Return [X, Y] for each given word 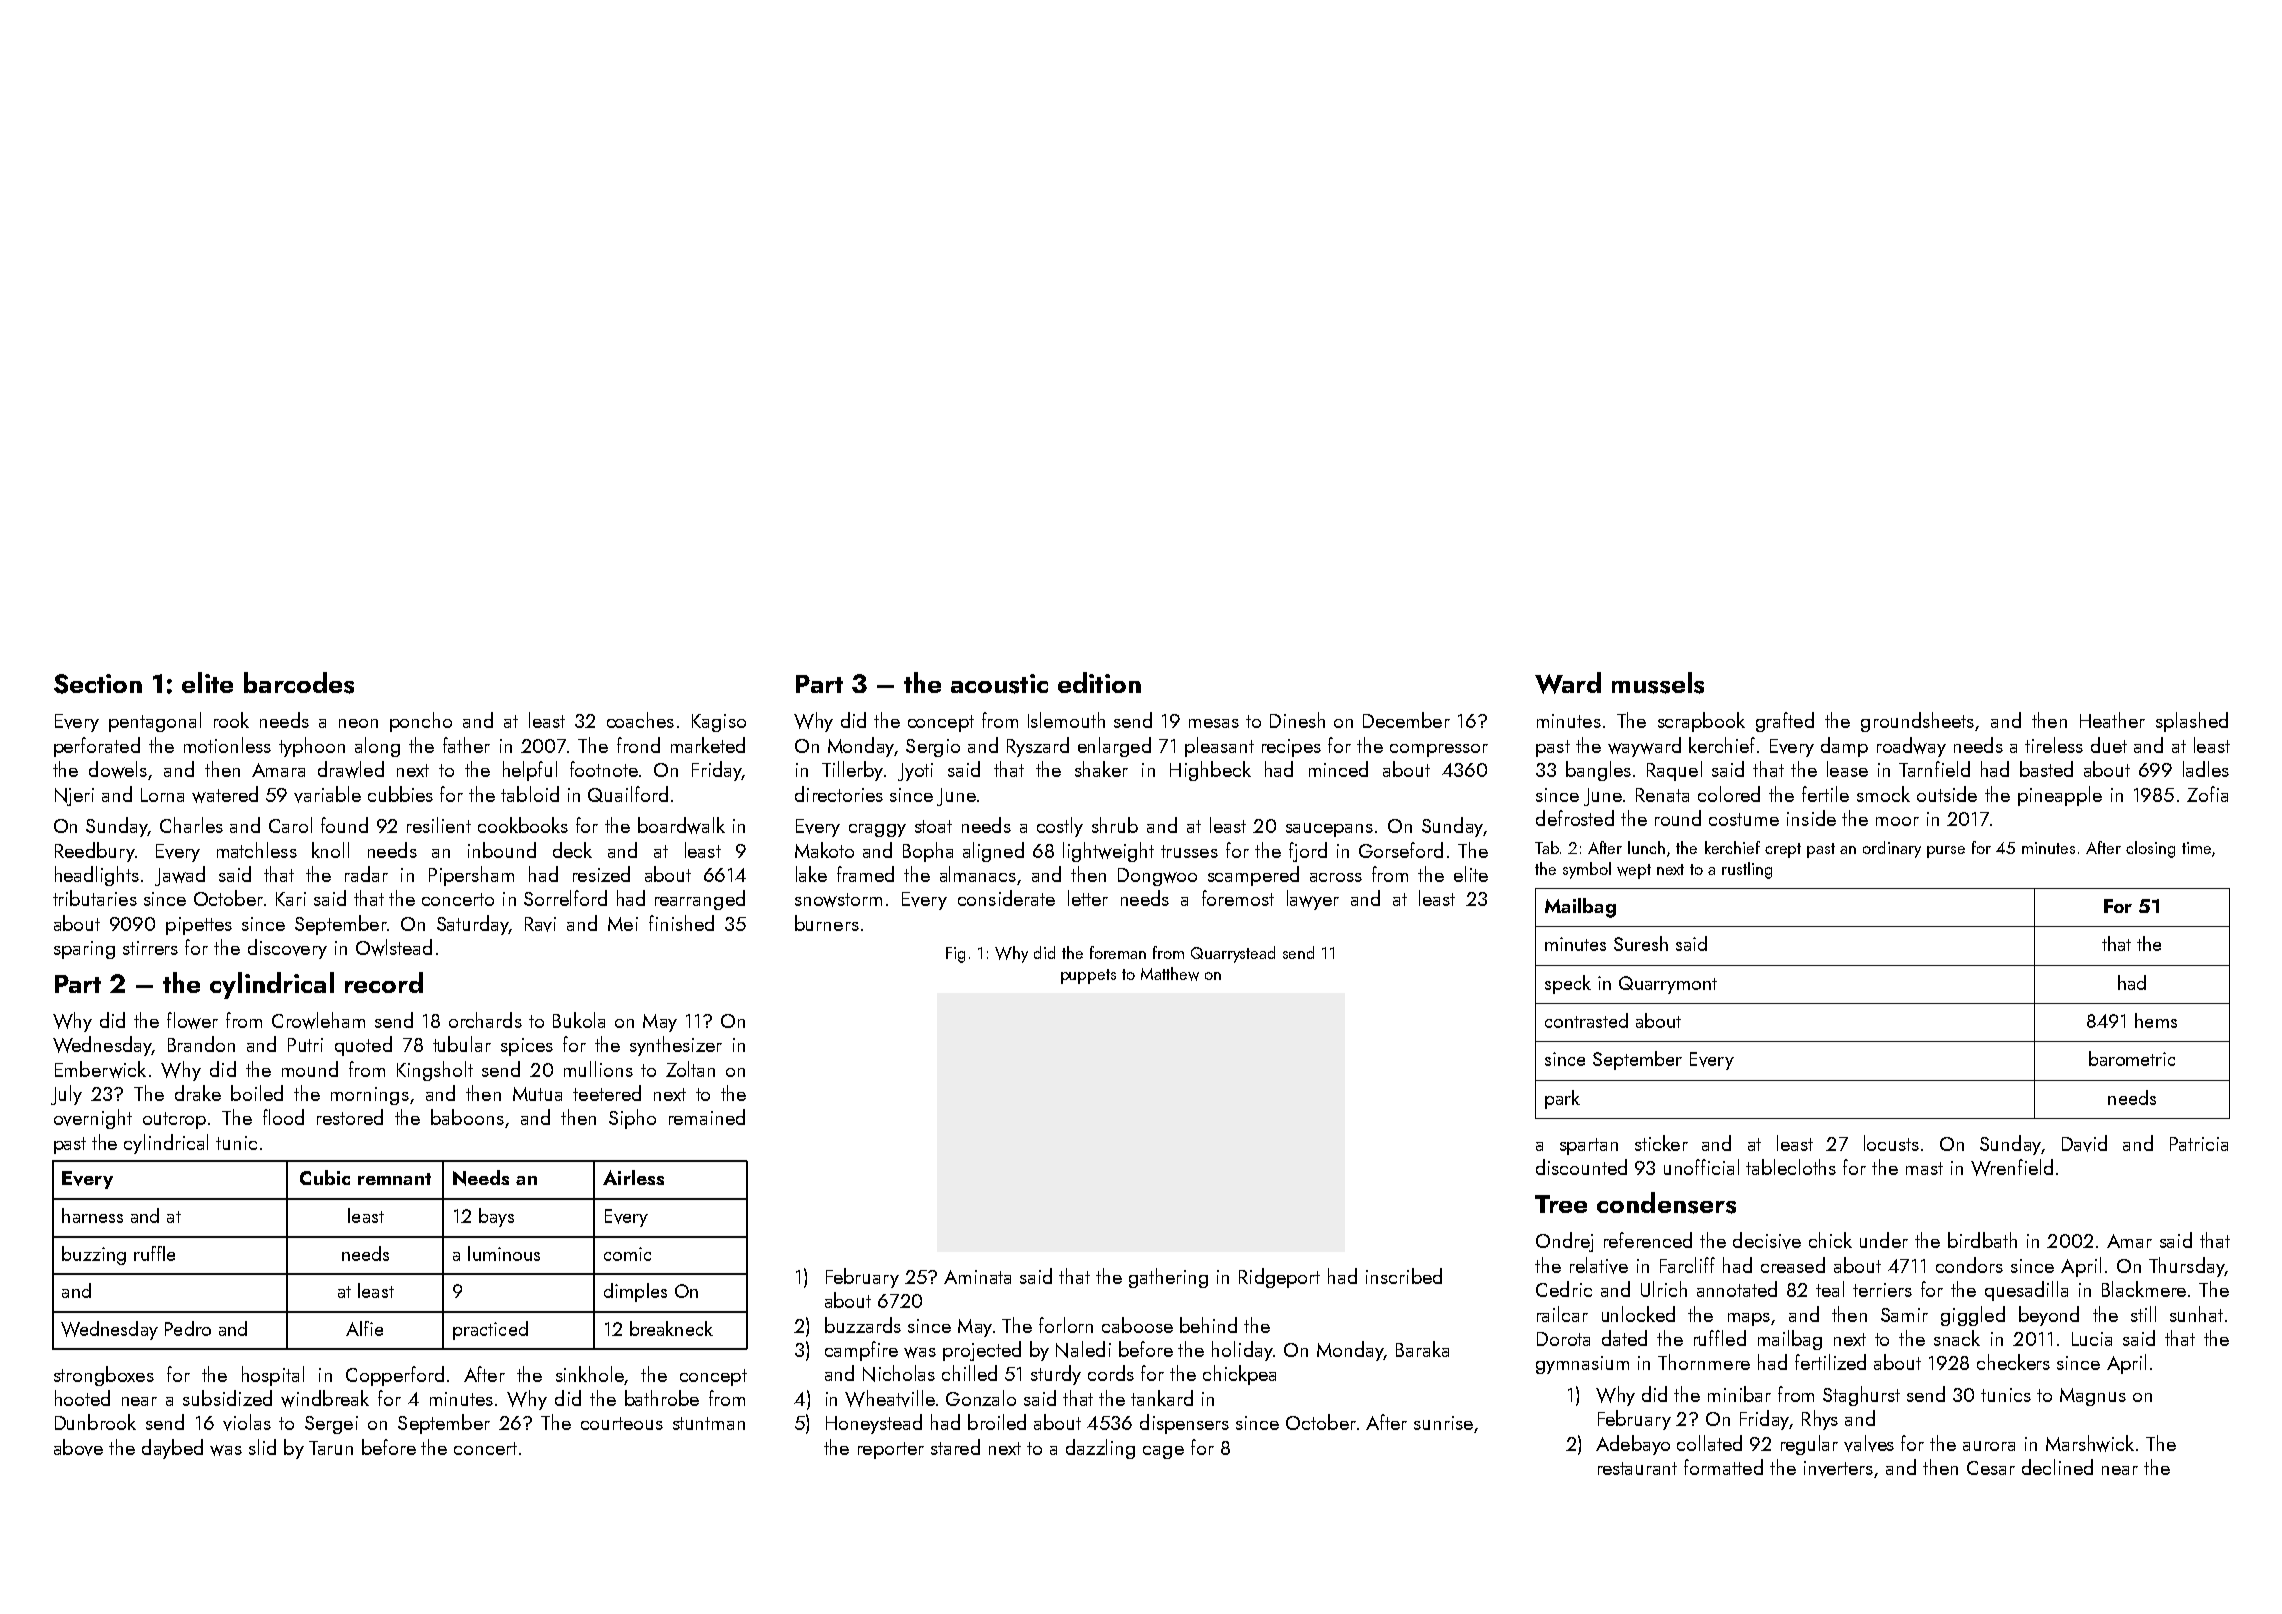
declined [2057, 1467]
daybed [172, 1449]
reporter [891, 1450]
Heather [2112, 720]
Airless [633, 1177]
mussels [1658, 683]
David [2084, 1143]
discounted [1581, 1167]
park [1562, 1099]
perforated [97, 747]
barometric [2132, 1058]
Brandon [201, 1044]
